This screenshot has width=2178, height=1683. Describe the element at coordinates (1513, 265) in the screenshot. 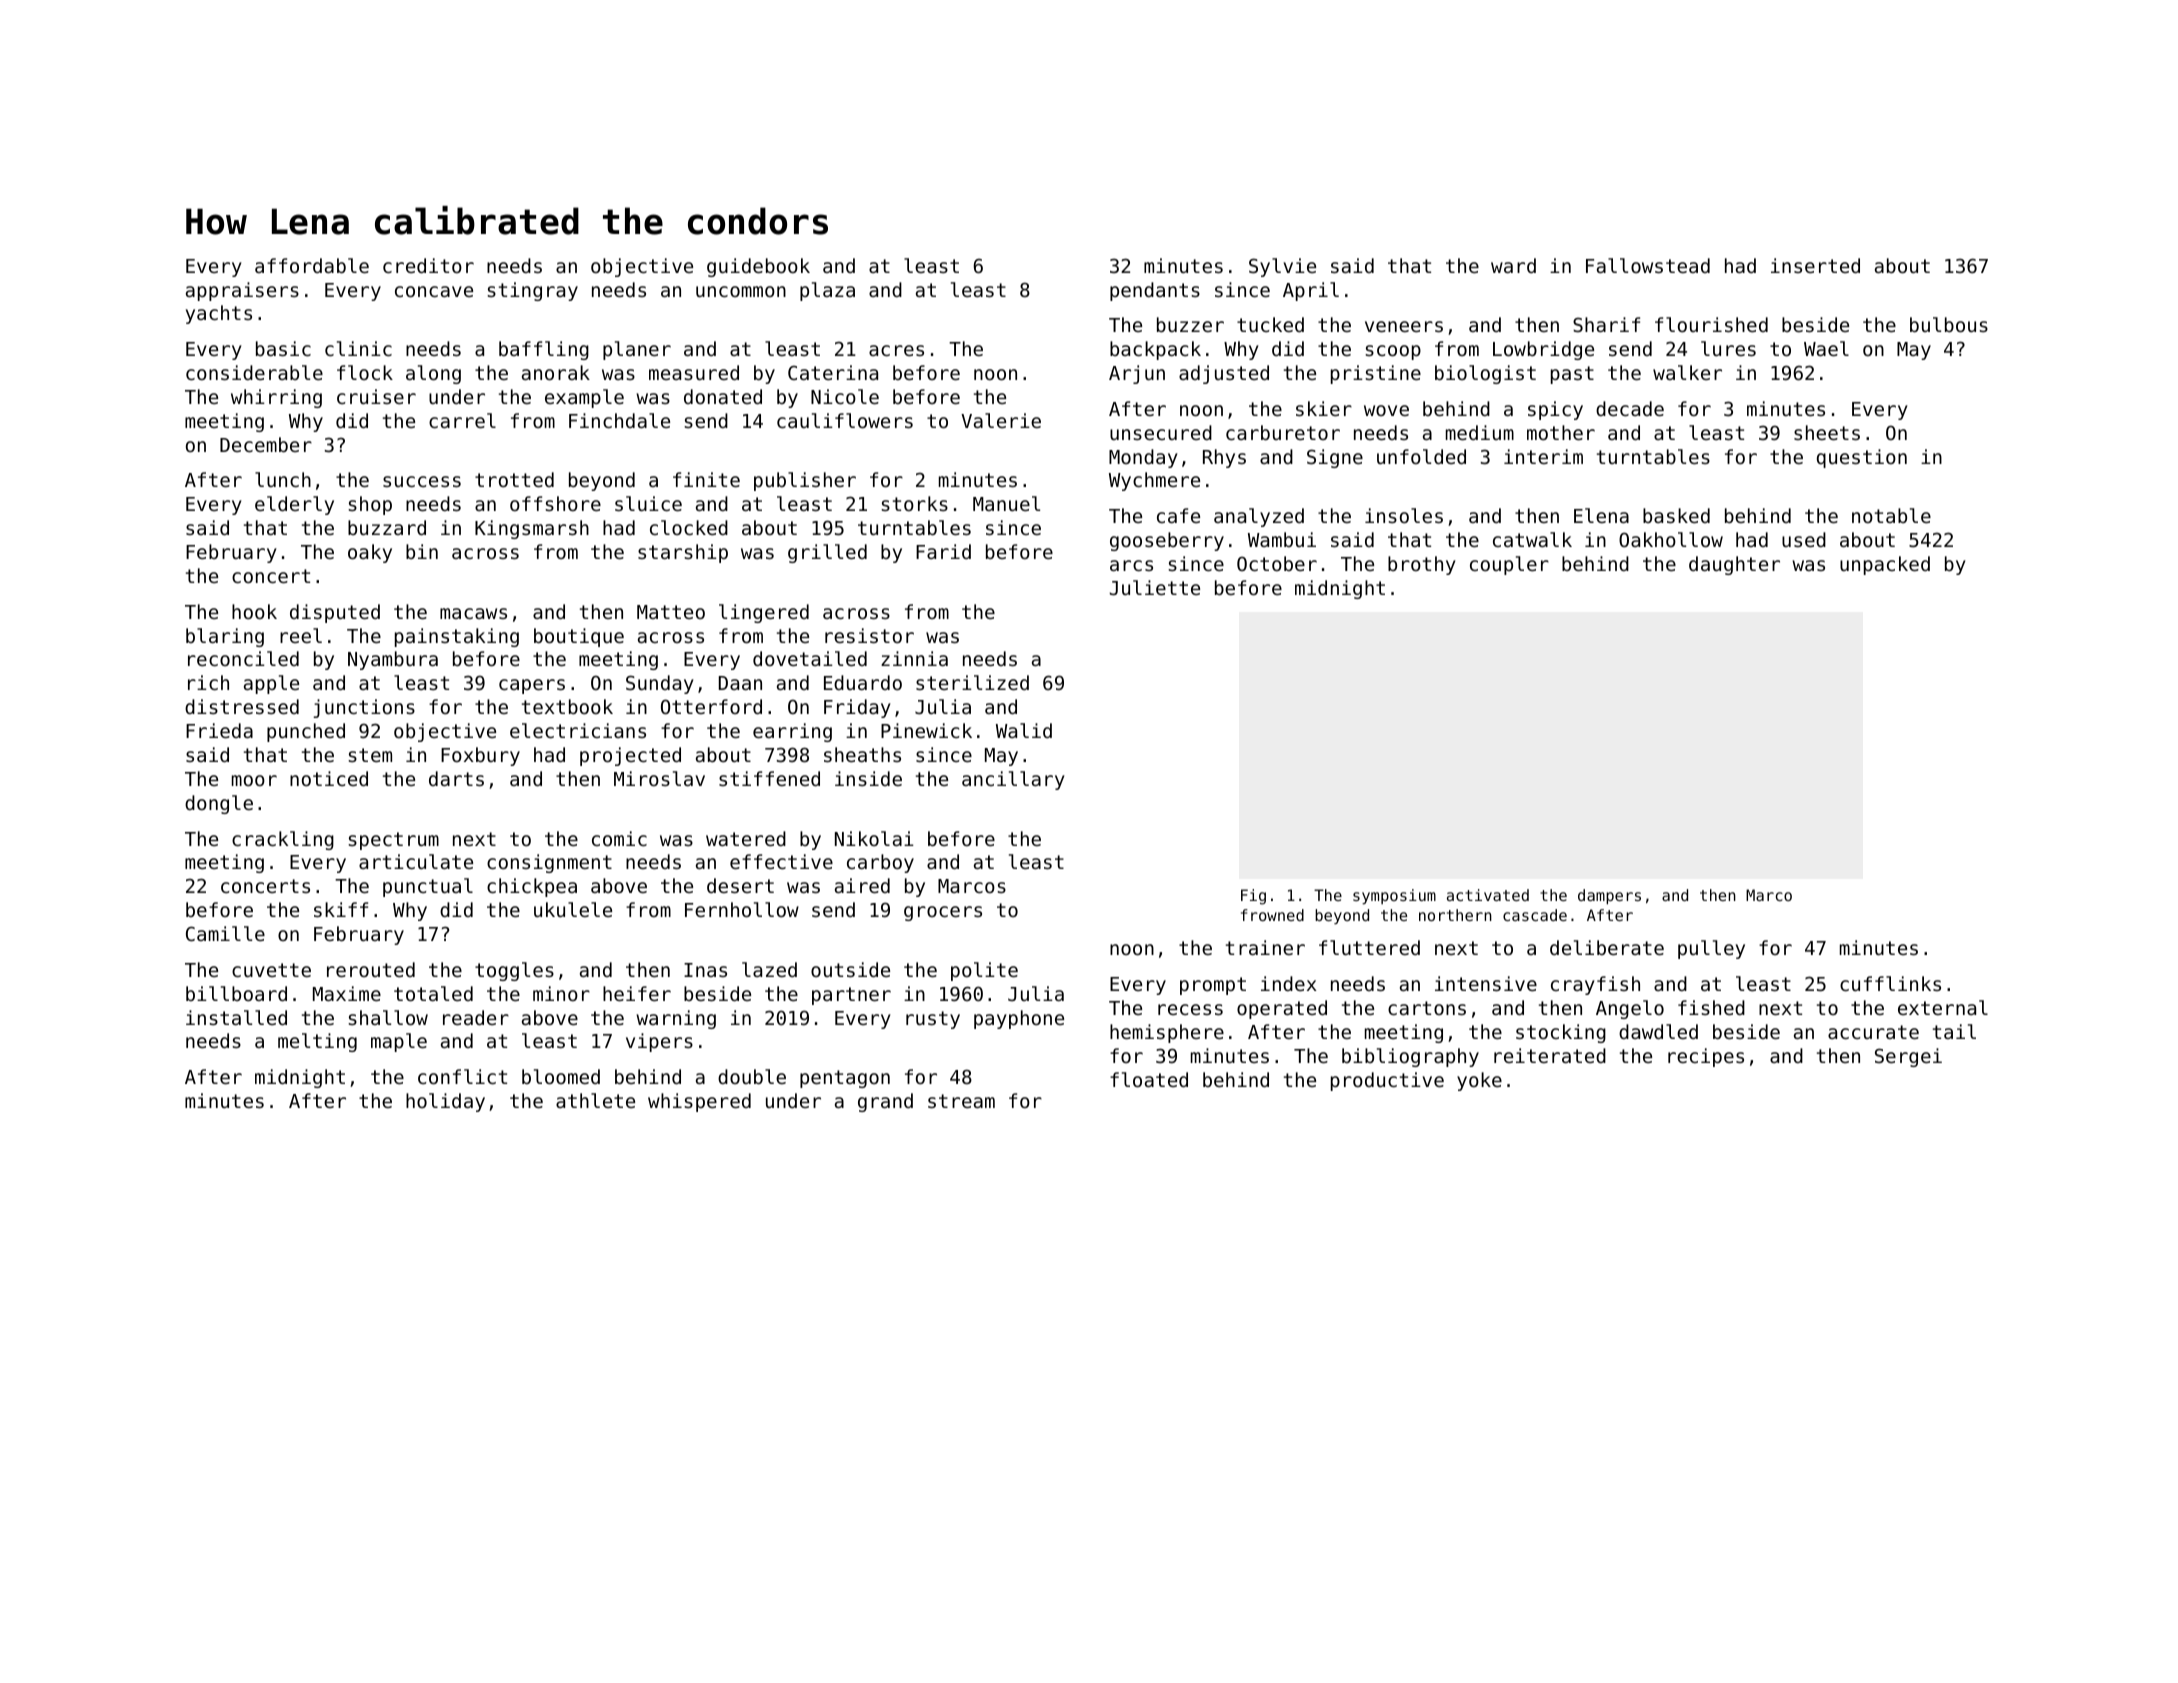

I see `ward` at that location.
